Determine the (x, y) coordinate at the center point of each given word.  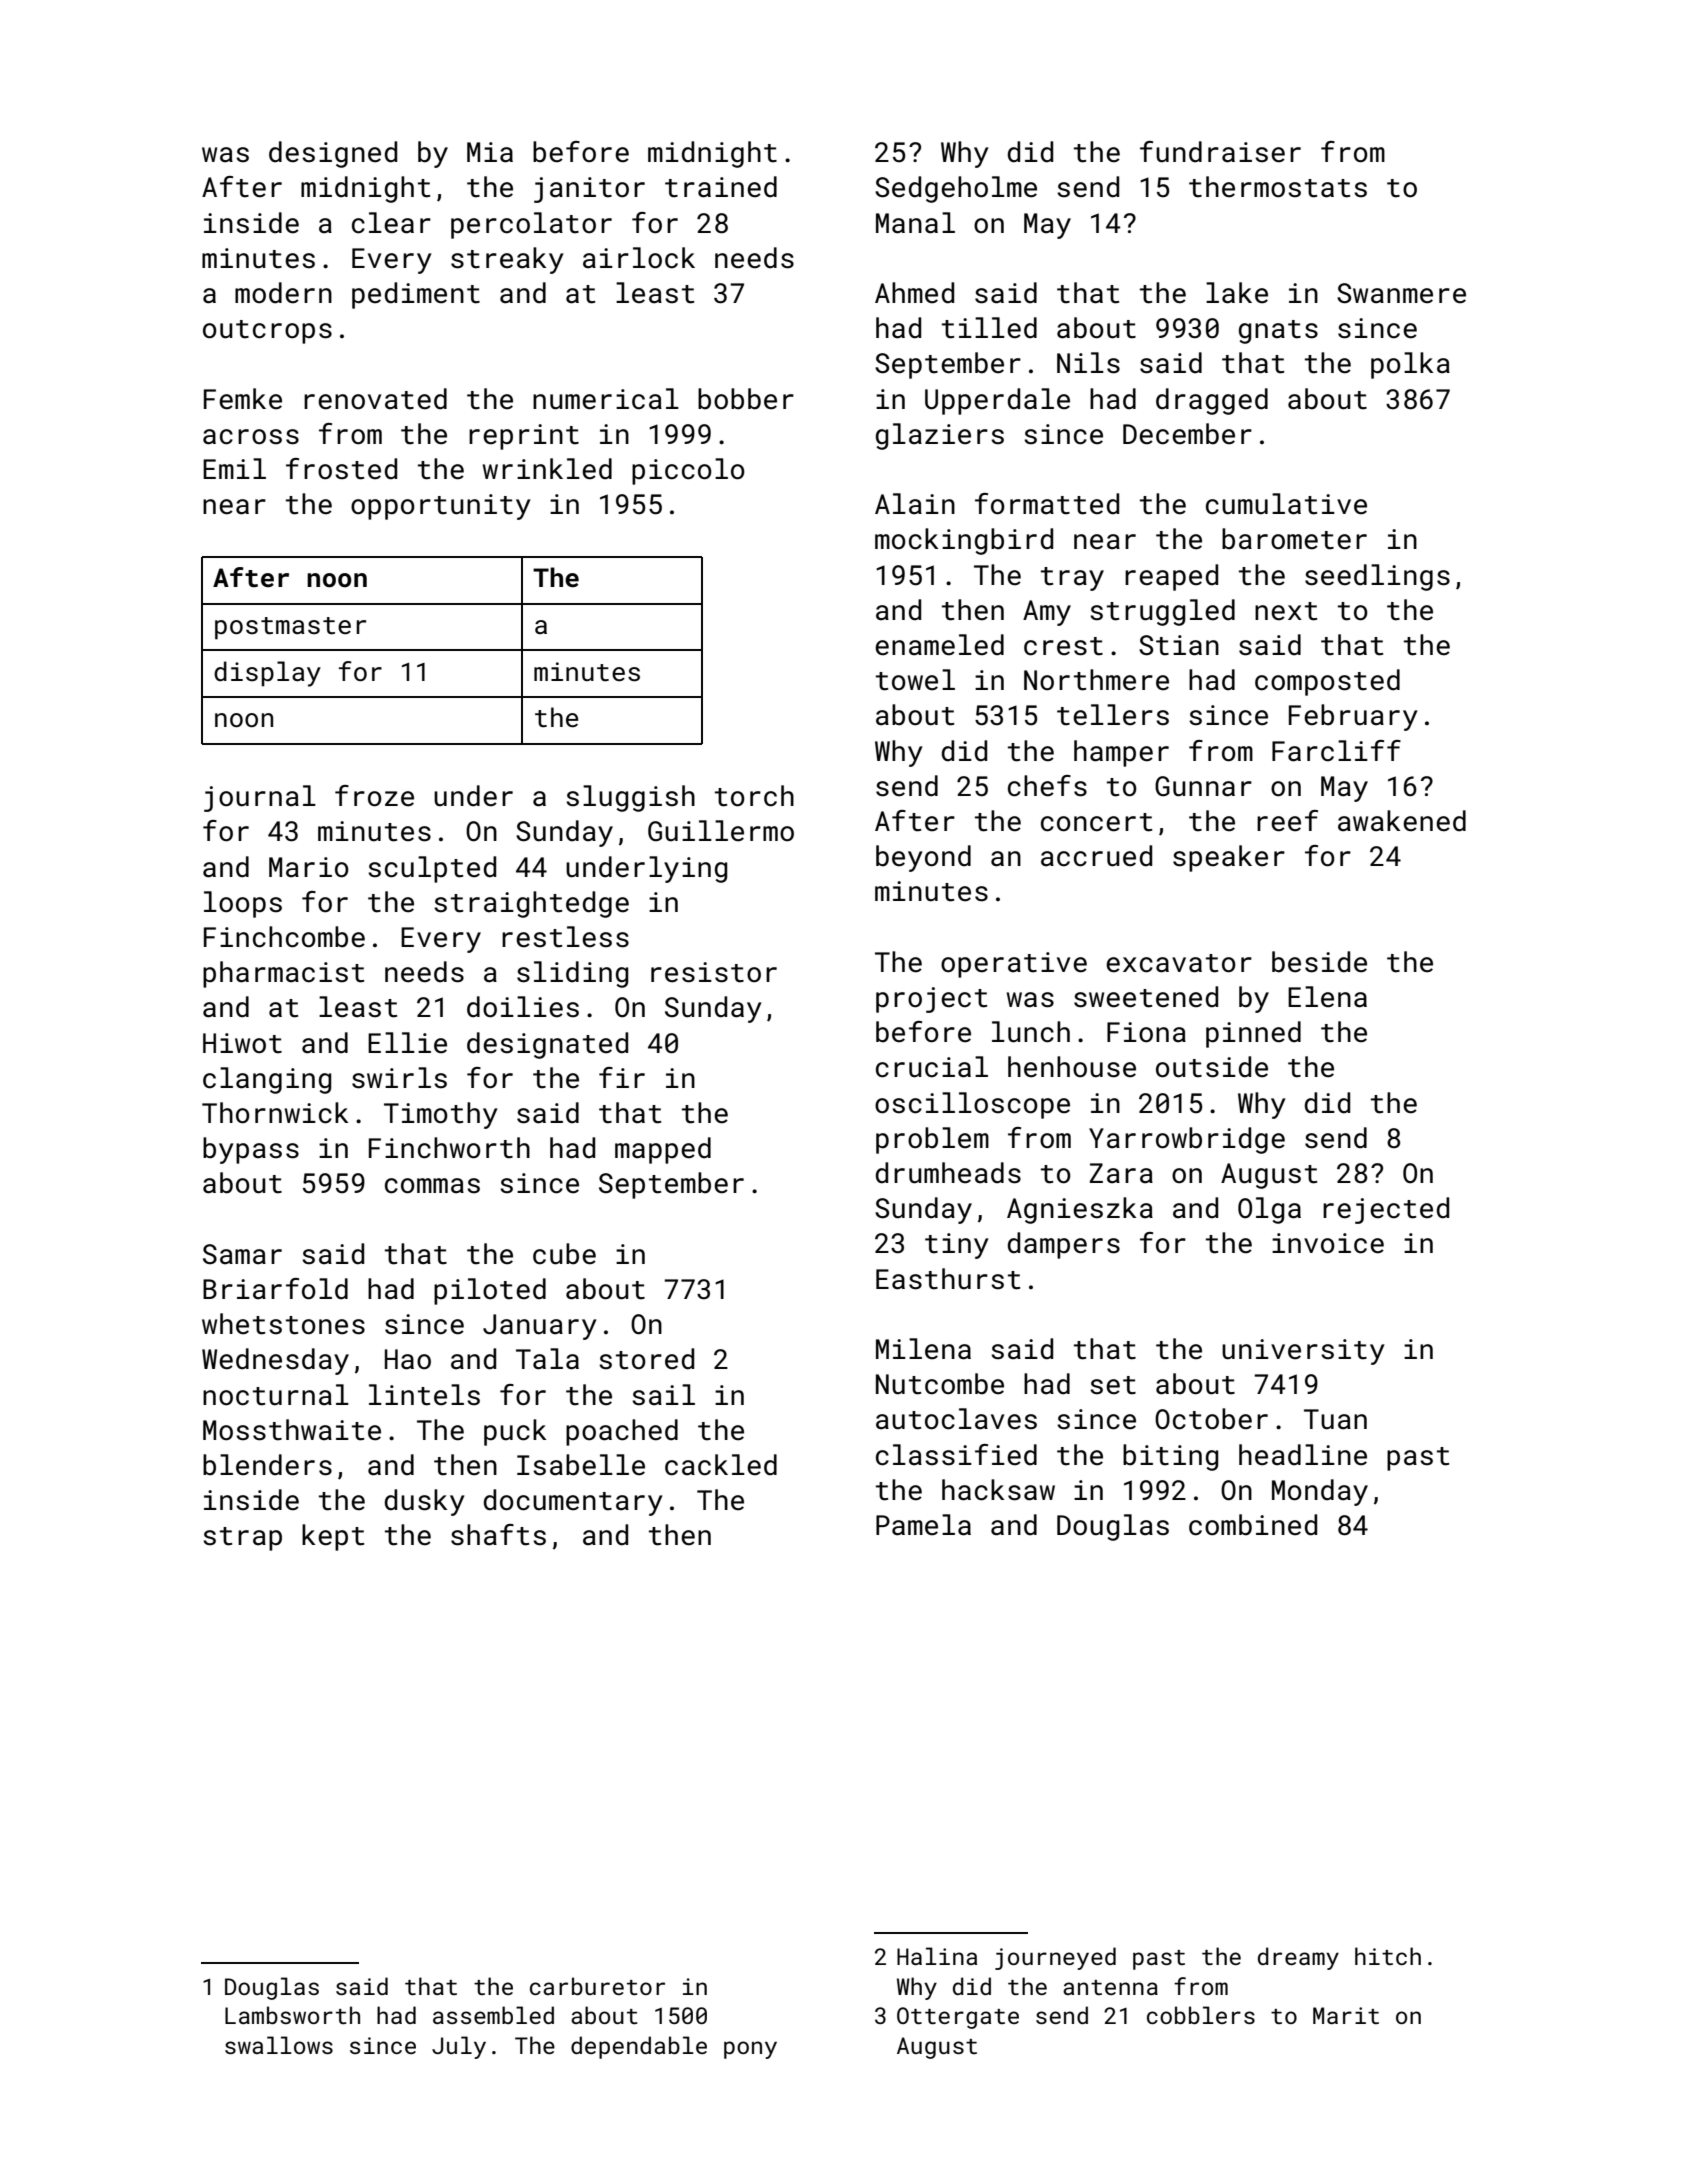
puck (515, 1432)
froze (374, 796)
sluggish (630, 798)
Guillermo (721, 831)
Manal (915, 223)
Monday (1320, 1492)
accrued (1096, 856)
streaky (507, 260)
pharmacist (283, 974)
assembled (493, 2015)
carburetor (597, 1986)
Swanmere (1401, 293)
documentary (573, 1502)
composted (1327, 682)
